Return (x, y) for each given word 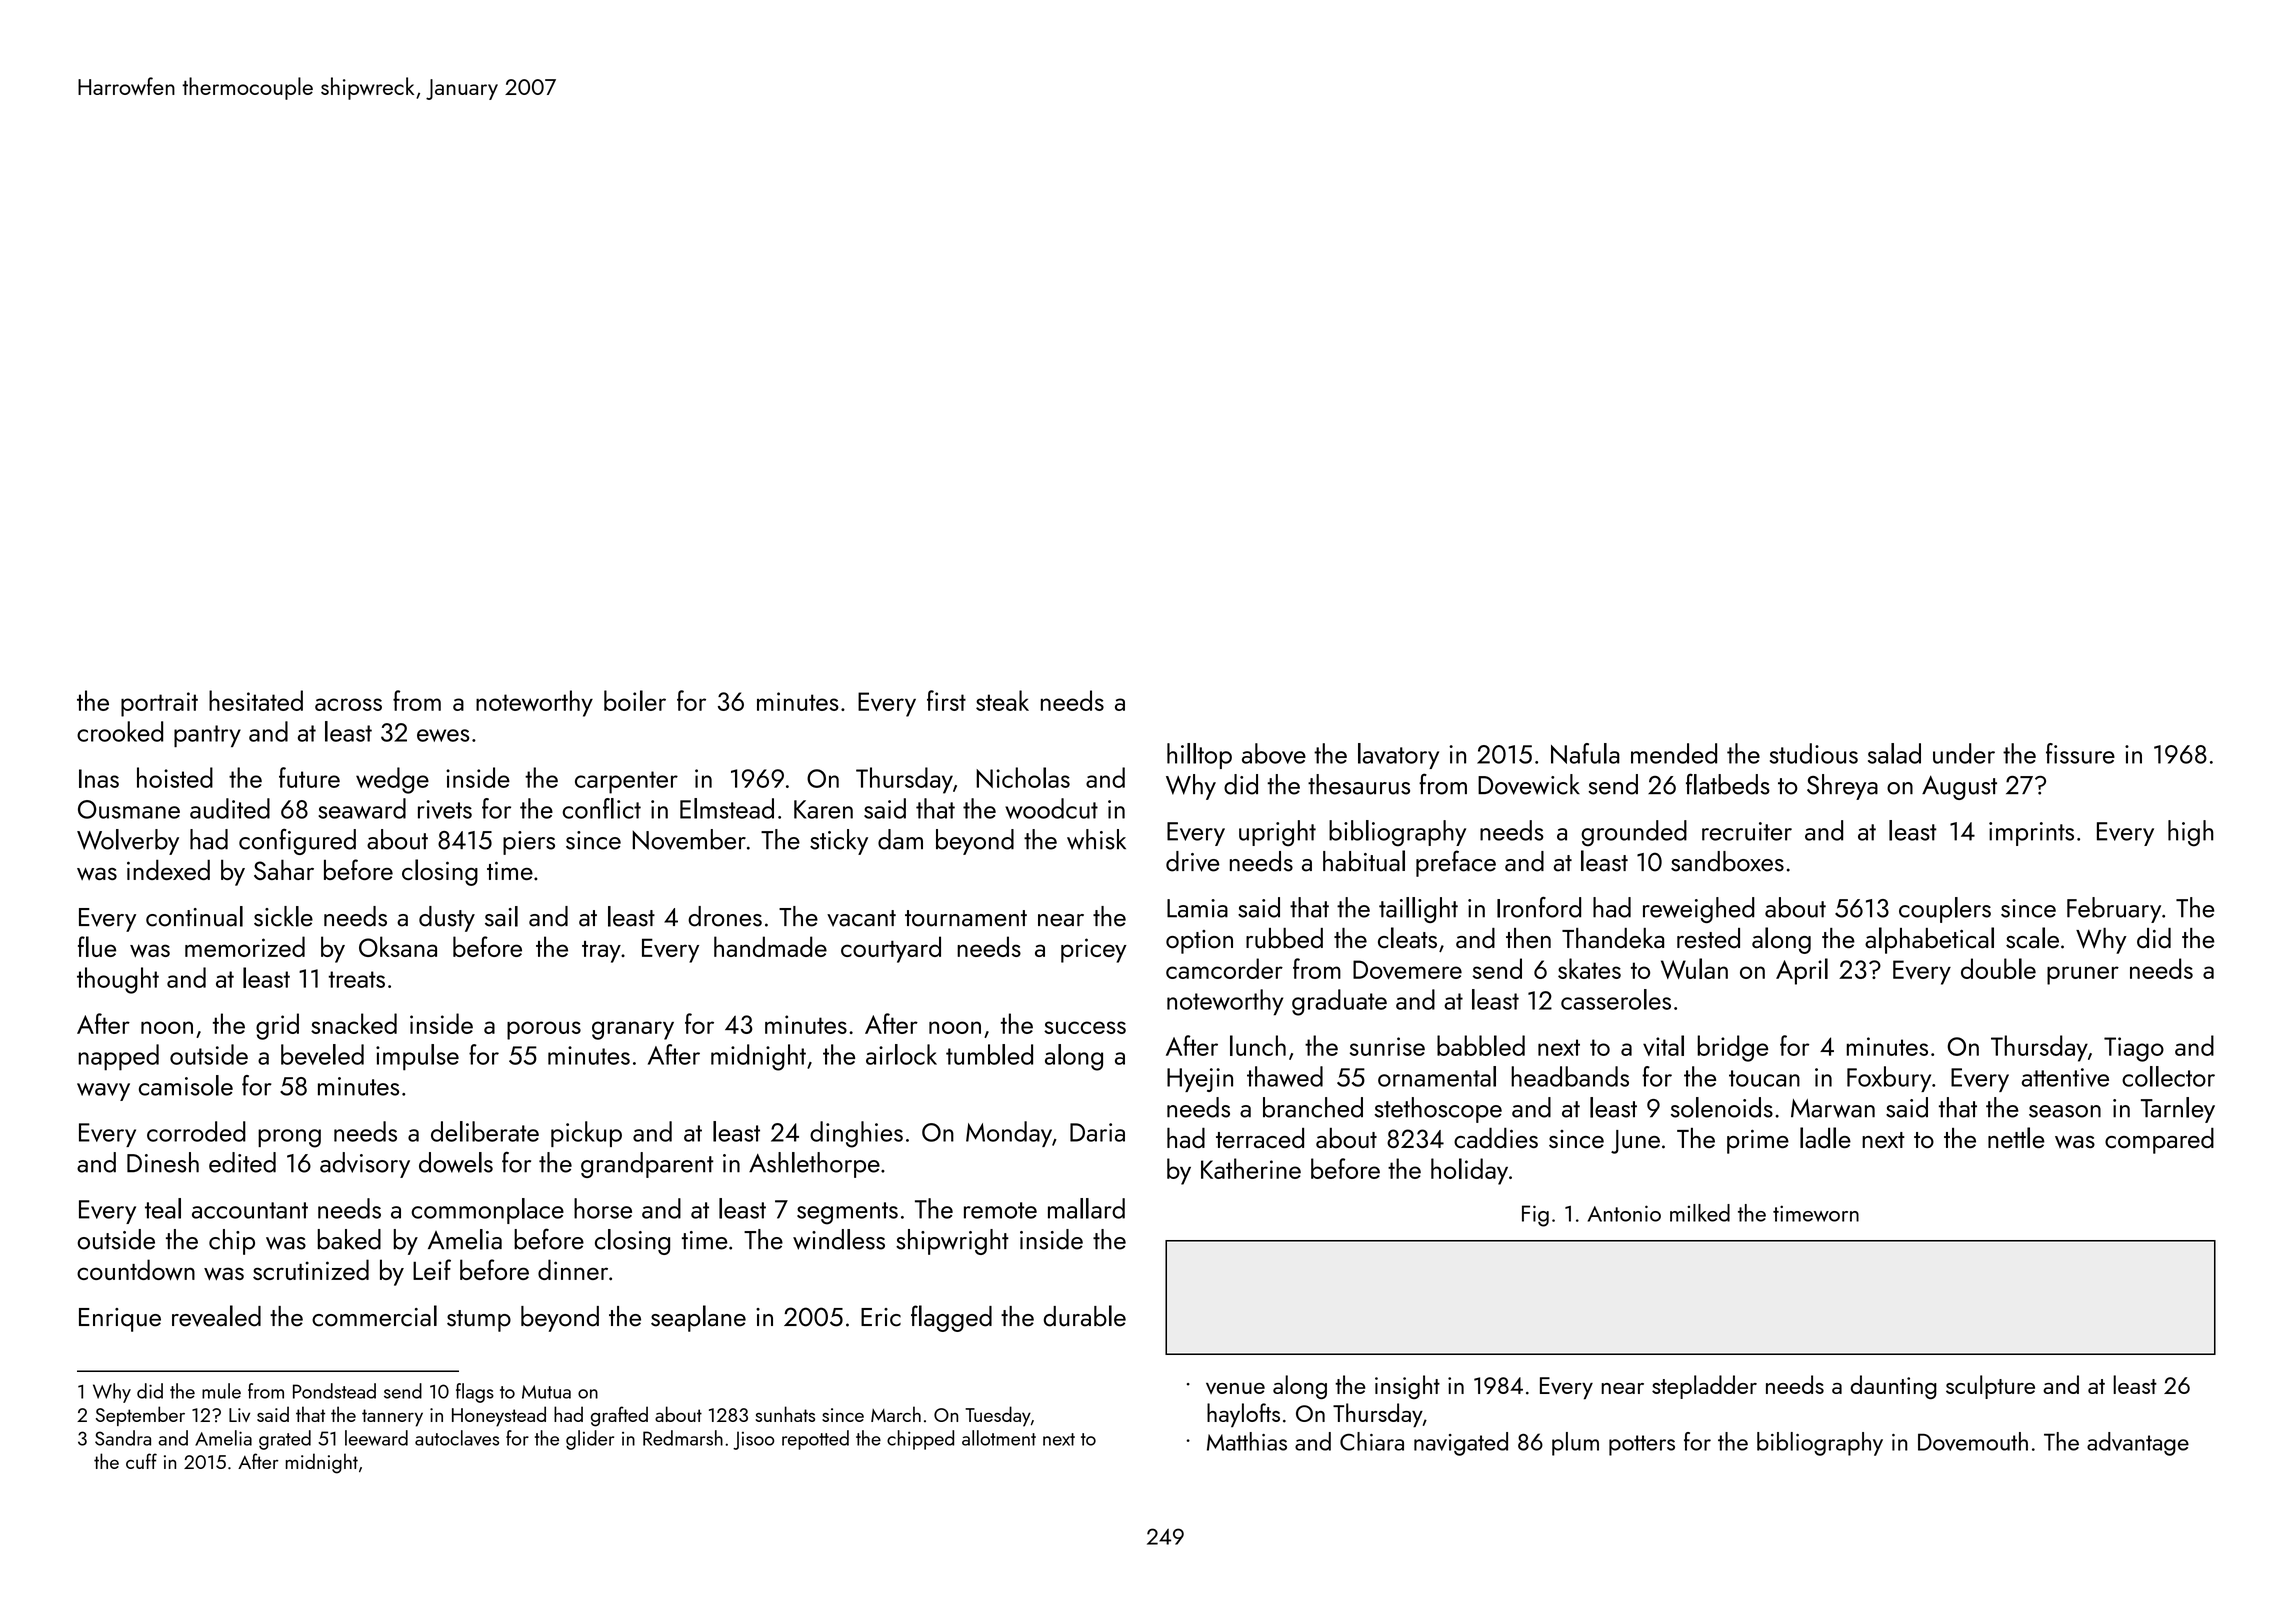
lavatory (1398, 756)
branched (1313, 1107)
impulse (417, 1057)
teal (163, 1208)
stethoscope (1438, 1110)
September (140, 1416)
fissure (2080, 753)
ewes (443, 735)
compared (2159, 1141)
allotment (999, 1438)
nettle (2016, 1138)
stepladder (1704, 1387)
